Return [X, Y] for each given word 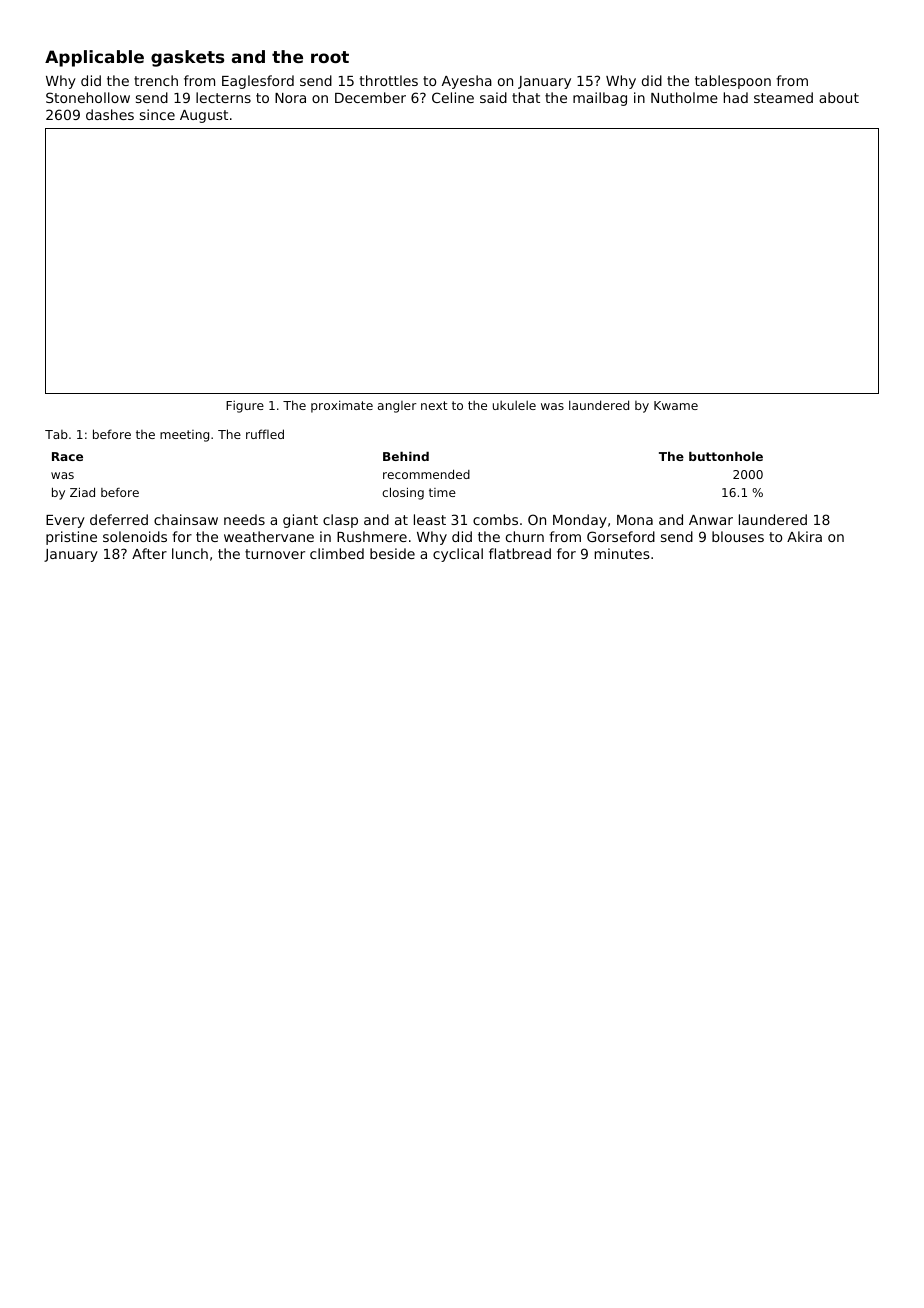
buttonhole [726, 456]
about [839, 97]
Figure [245, 406]
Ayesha [467, 82]
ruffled [265, 434]
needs [244, 519]
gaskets [187, 58]
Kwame [676, 405]
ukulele [514, 405]
